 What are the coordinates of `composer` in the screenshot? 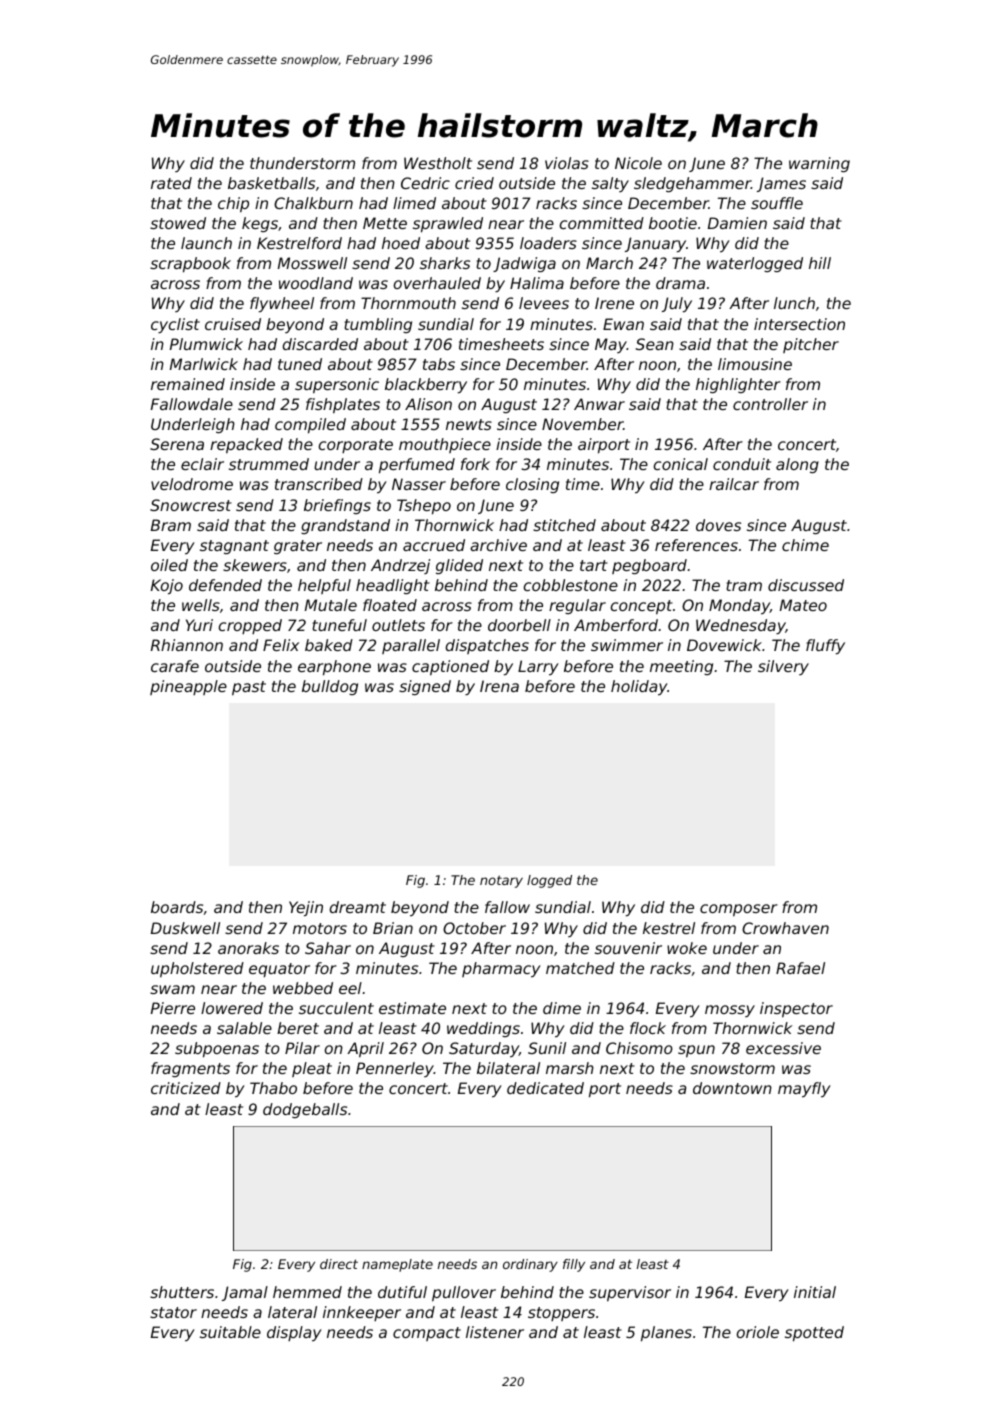 It's located at (739, 910).
